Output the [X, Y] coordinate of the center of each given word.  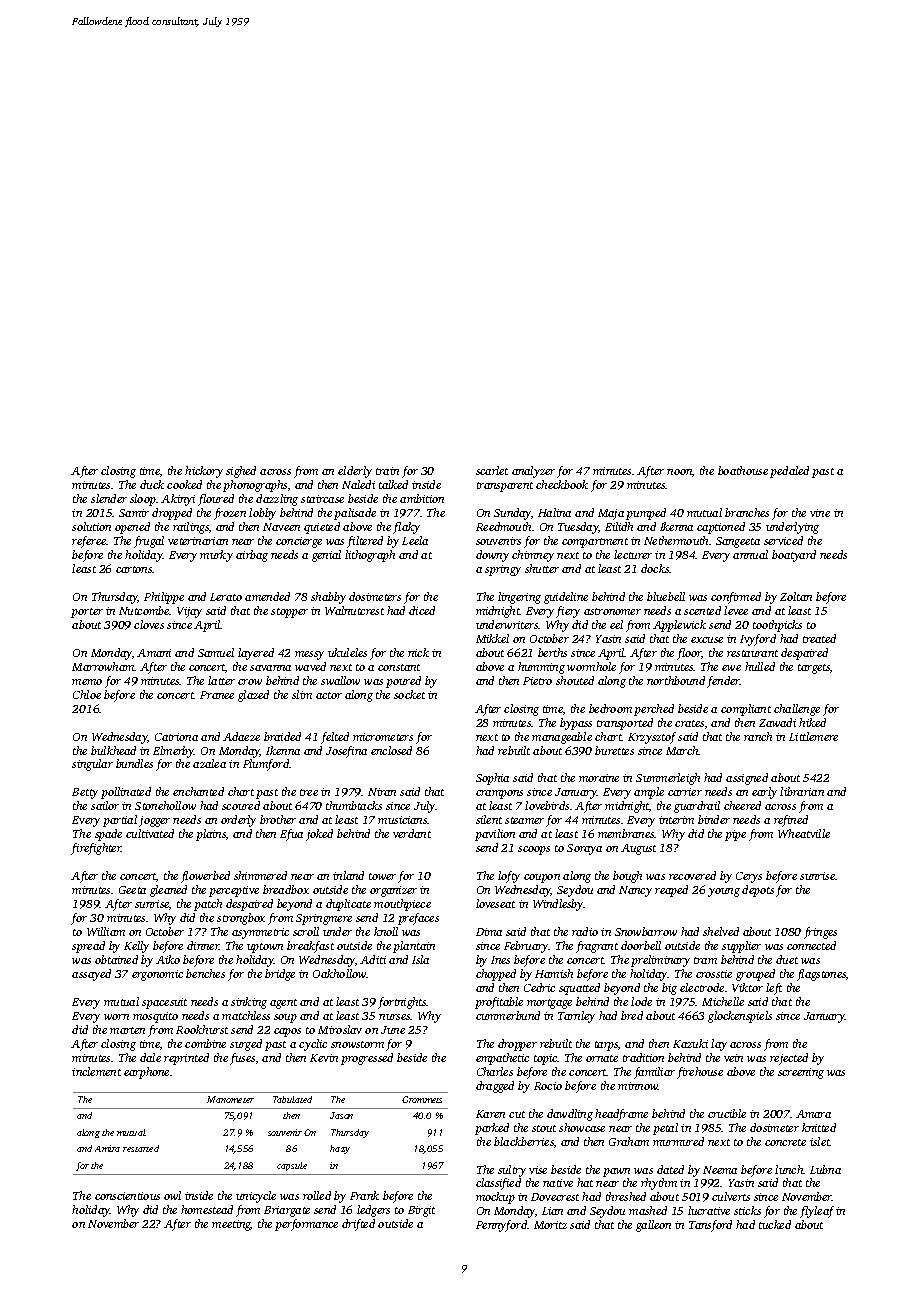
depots [758, 891]
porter [87, 613]
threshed [626, 1196]
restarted [141, 1148]
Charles [495, 1071]
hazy [340, 1149]
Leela [415, 540]
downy [492, 556]
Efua [291, 835]
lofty [509, 877]
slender [109, 498]
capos [287, 1032]
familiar [654, 1073]
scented [702, 610]
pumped [646, 514]
